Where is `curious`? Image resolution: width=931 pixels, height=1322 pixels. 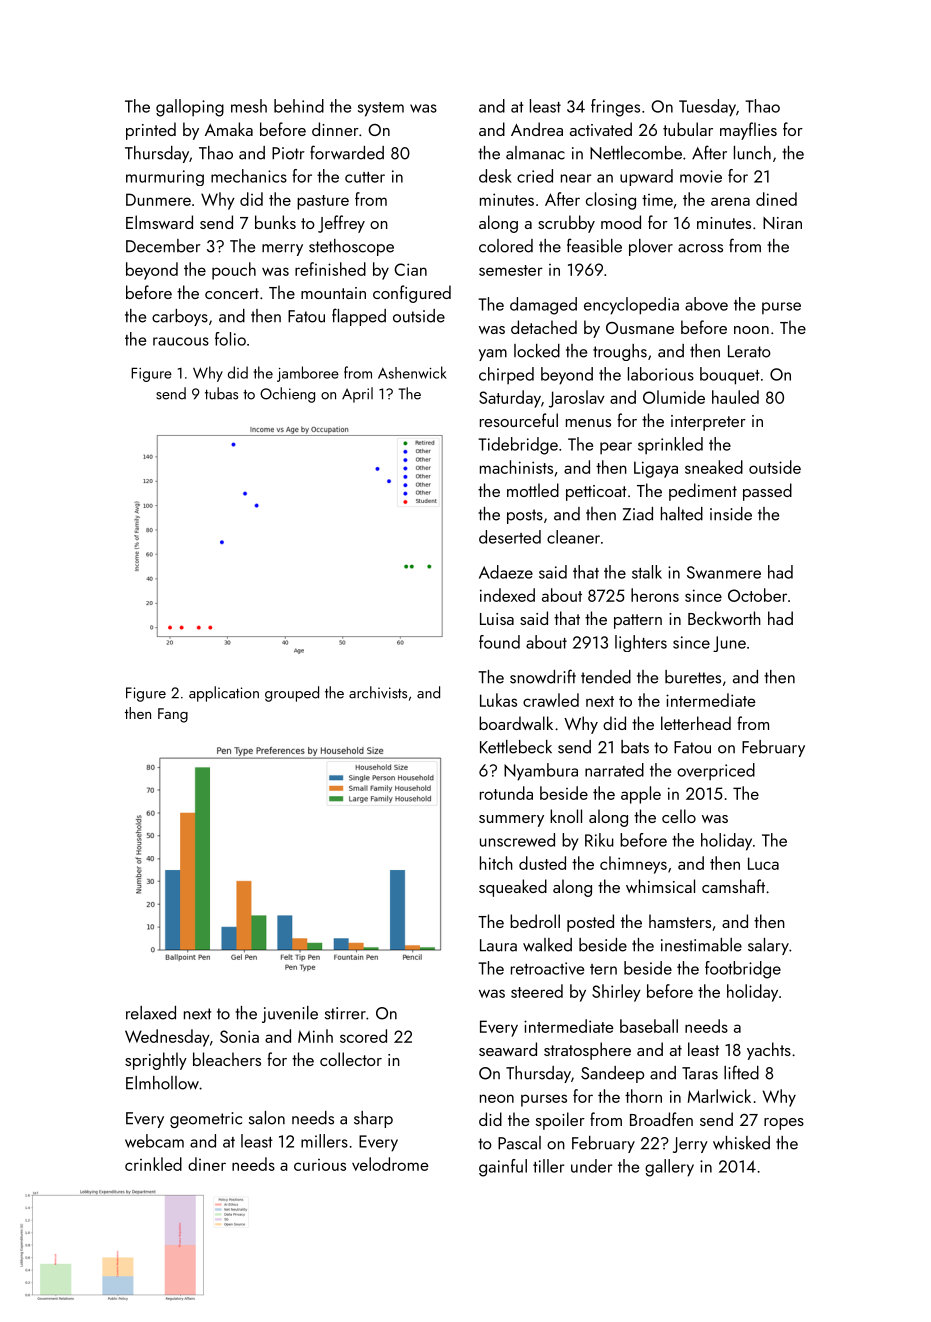
curious is located at coordinates (320, 1165).
